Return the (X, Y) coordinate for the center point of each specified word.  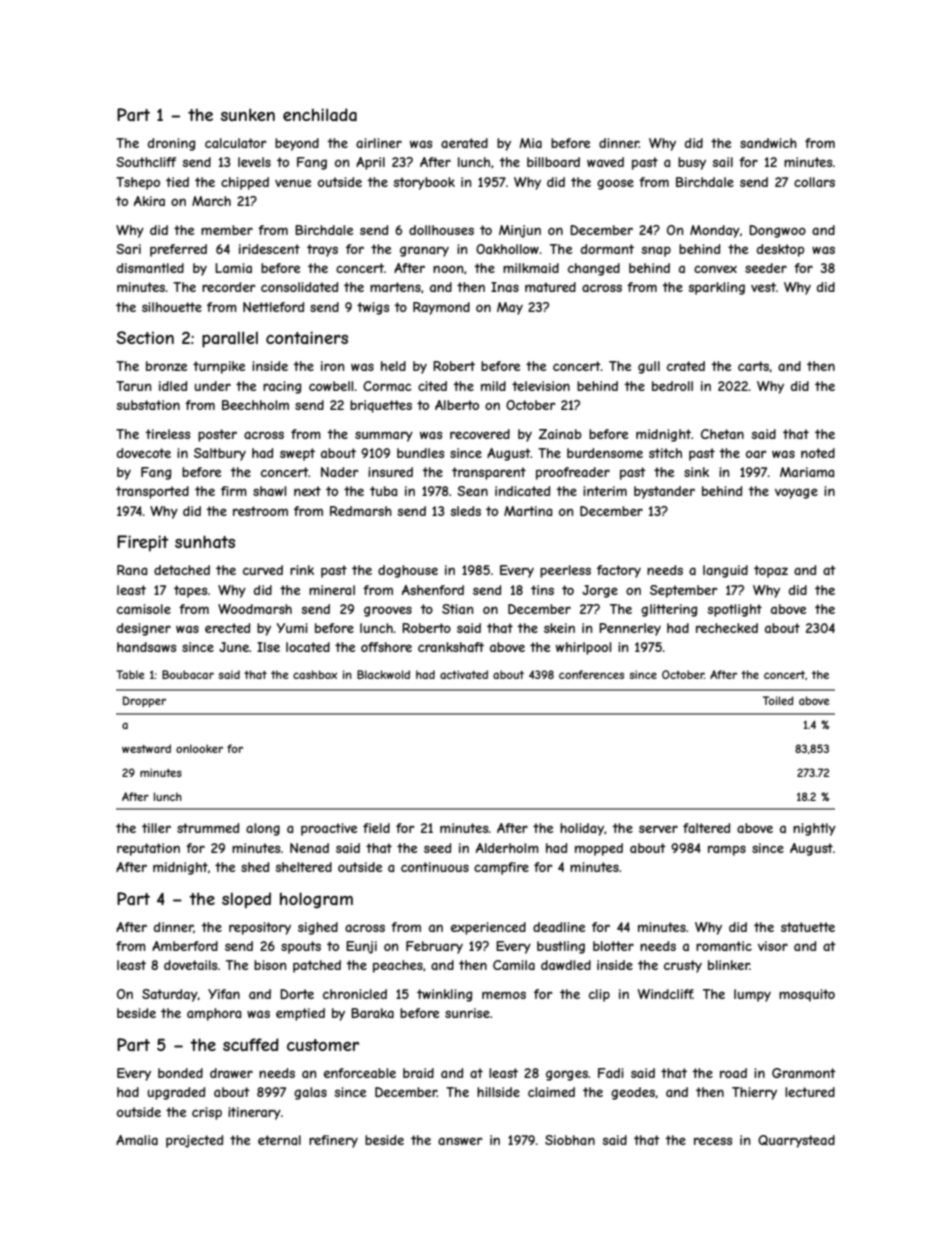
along (263, 829)
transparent (489, 473)
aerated (464, 143)
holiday (582, 829)
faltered (706, 828)
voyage (796, 493)
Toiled (778, 700)
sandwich (768, 143)
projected (194, 1141)
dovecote (144, 453)
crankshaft (451, 647)
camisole (144, 609)
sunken (248, 114)
